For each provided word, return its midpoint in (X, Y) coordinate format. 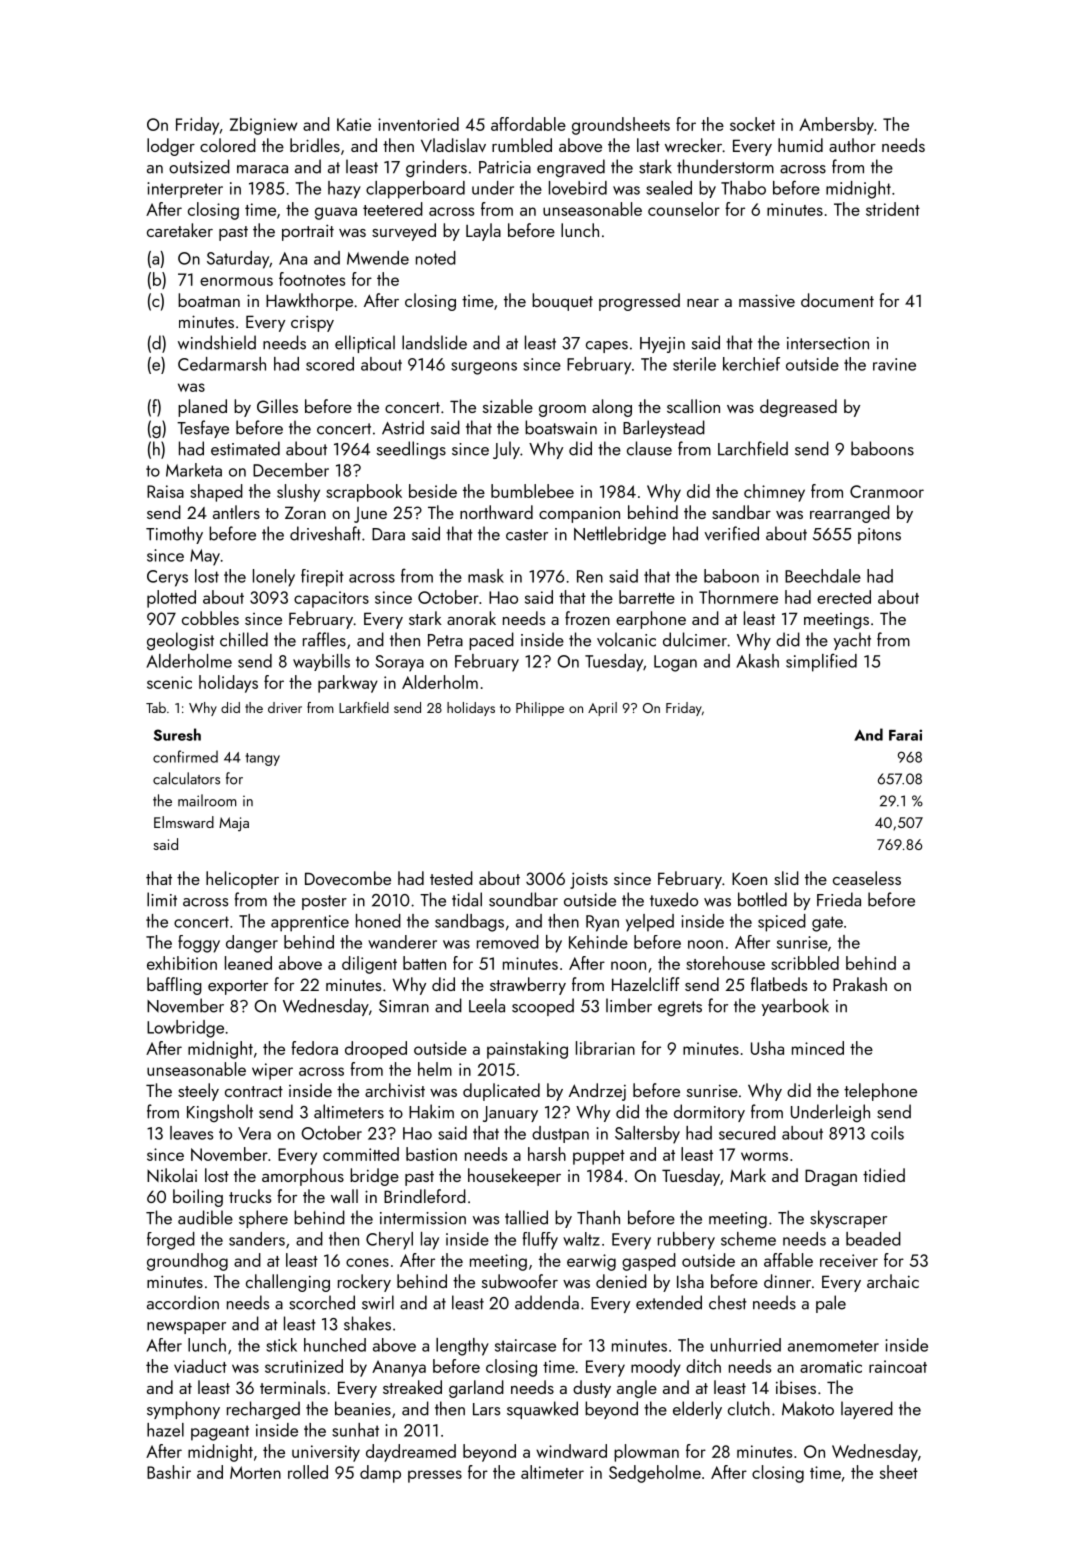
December (291, 470)
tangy (262, 759)
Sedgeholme (655, 1474)
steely (198, 1092)
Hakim (431, 1111)
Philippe (540, 709)
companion (579, 514)
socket (752, 124)
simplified (821, 662)
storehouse (725, 963)
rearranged (850, 514)
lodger (171, 147)
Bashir (169, 1472)
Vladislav (453, 145)
